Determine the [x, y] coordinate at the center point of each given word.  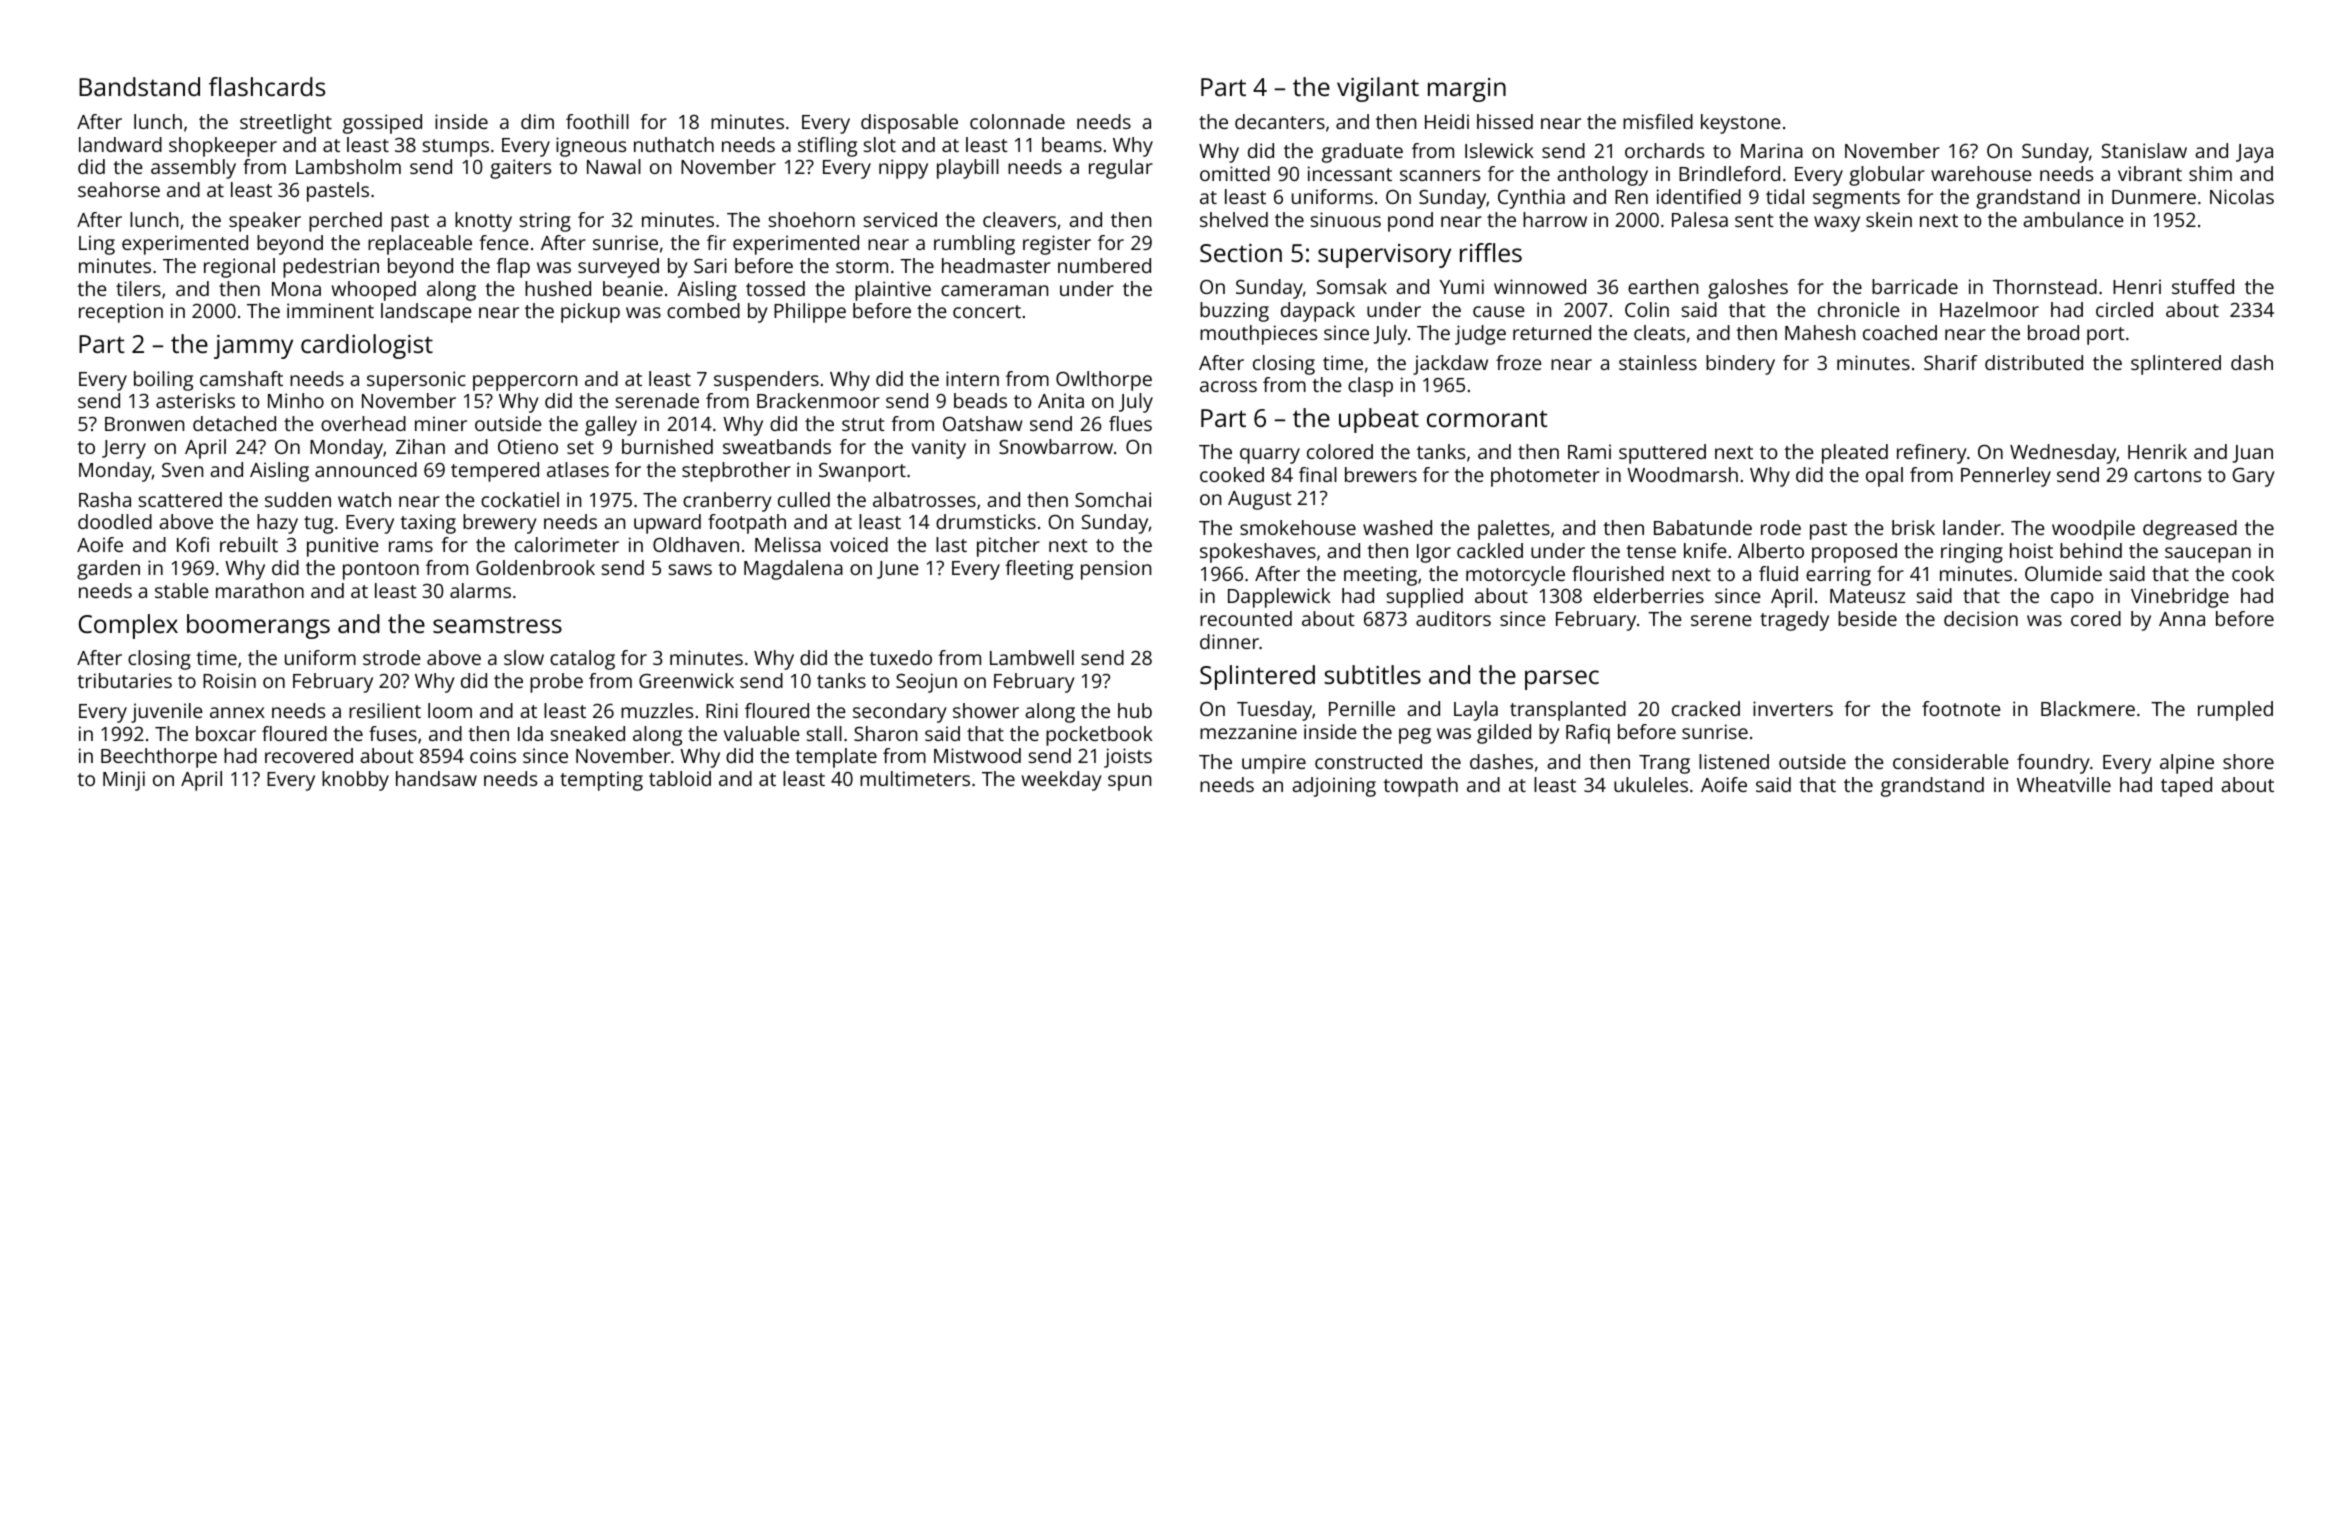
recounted [1246, 618]
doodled [115, 521]
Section [1241, 253]
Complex [128, 626]
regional [239, 268]
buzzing [1234, 312]
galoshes [1748, 289]
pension [1116, 570]
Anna [2182, 619]
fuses [393, 733]
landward [120, 144]
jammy [253, 347]
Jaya [2254, 153]
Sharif [1951, 362]
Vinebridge [2180, 598]
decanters [1280, 121]
